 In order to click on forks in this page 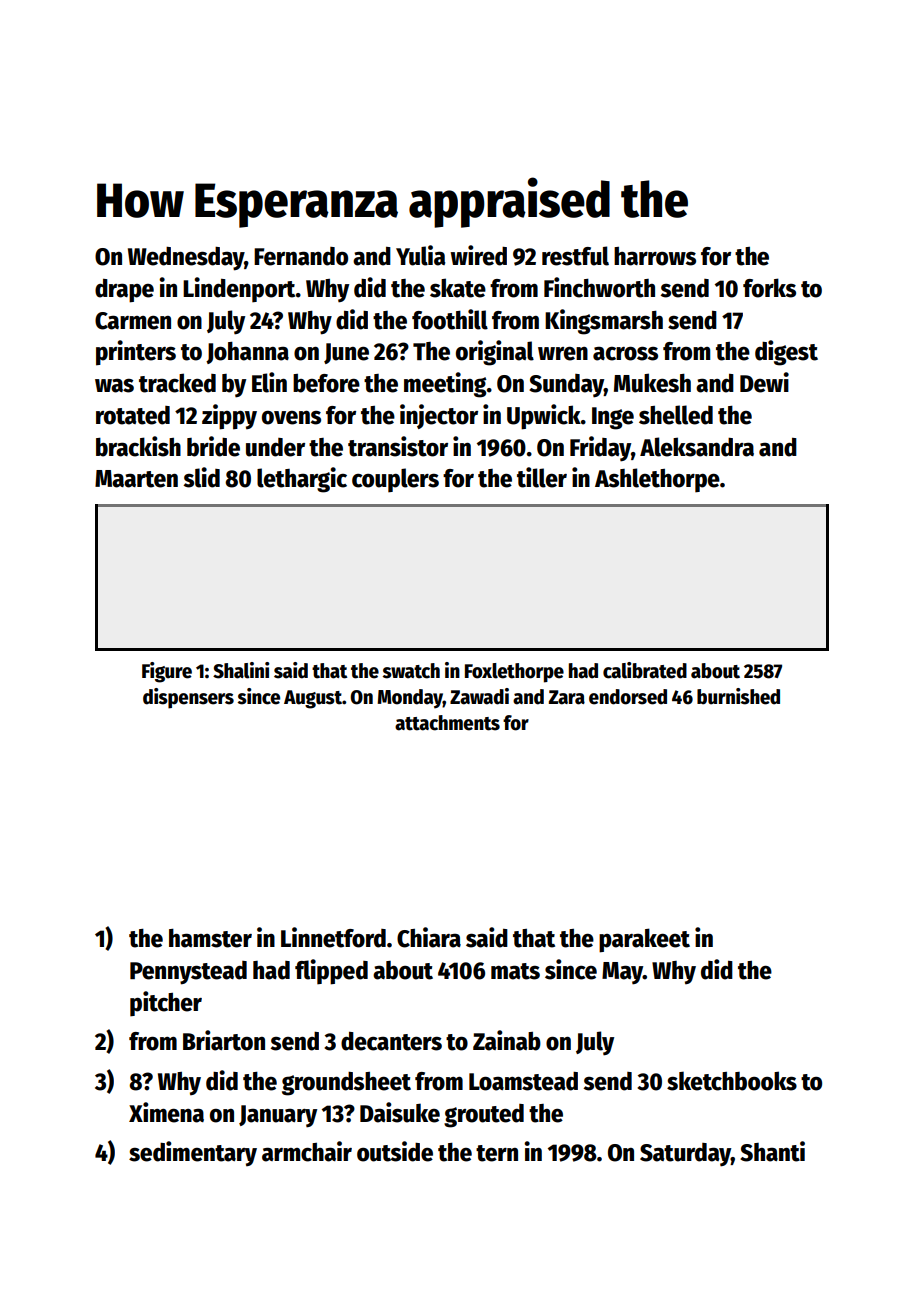, I will do `click(769, 288)`.
